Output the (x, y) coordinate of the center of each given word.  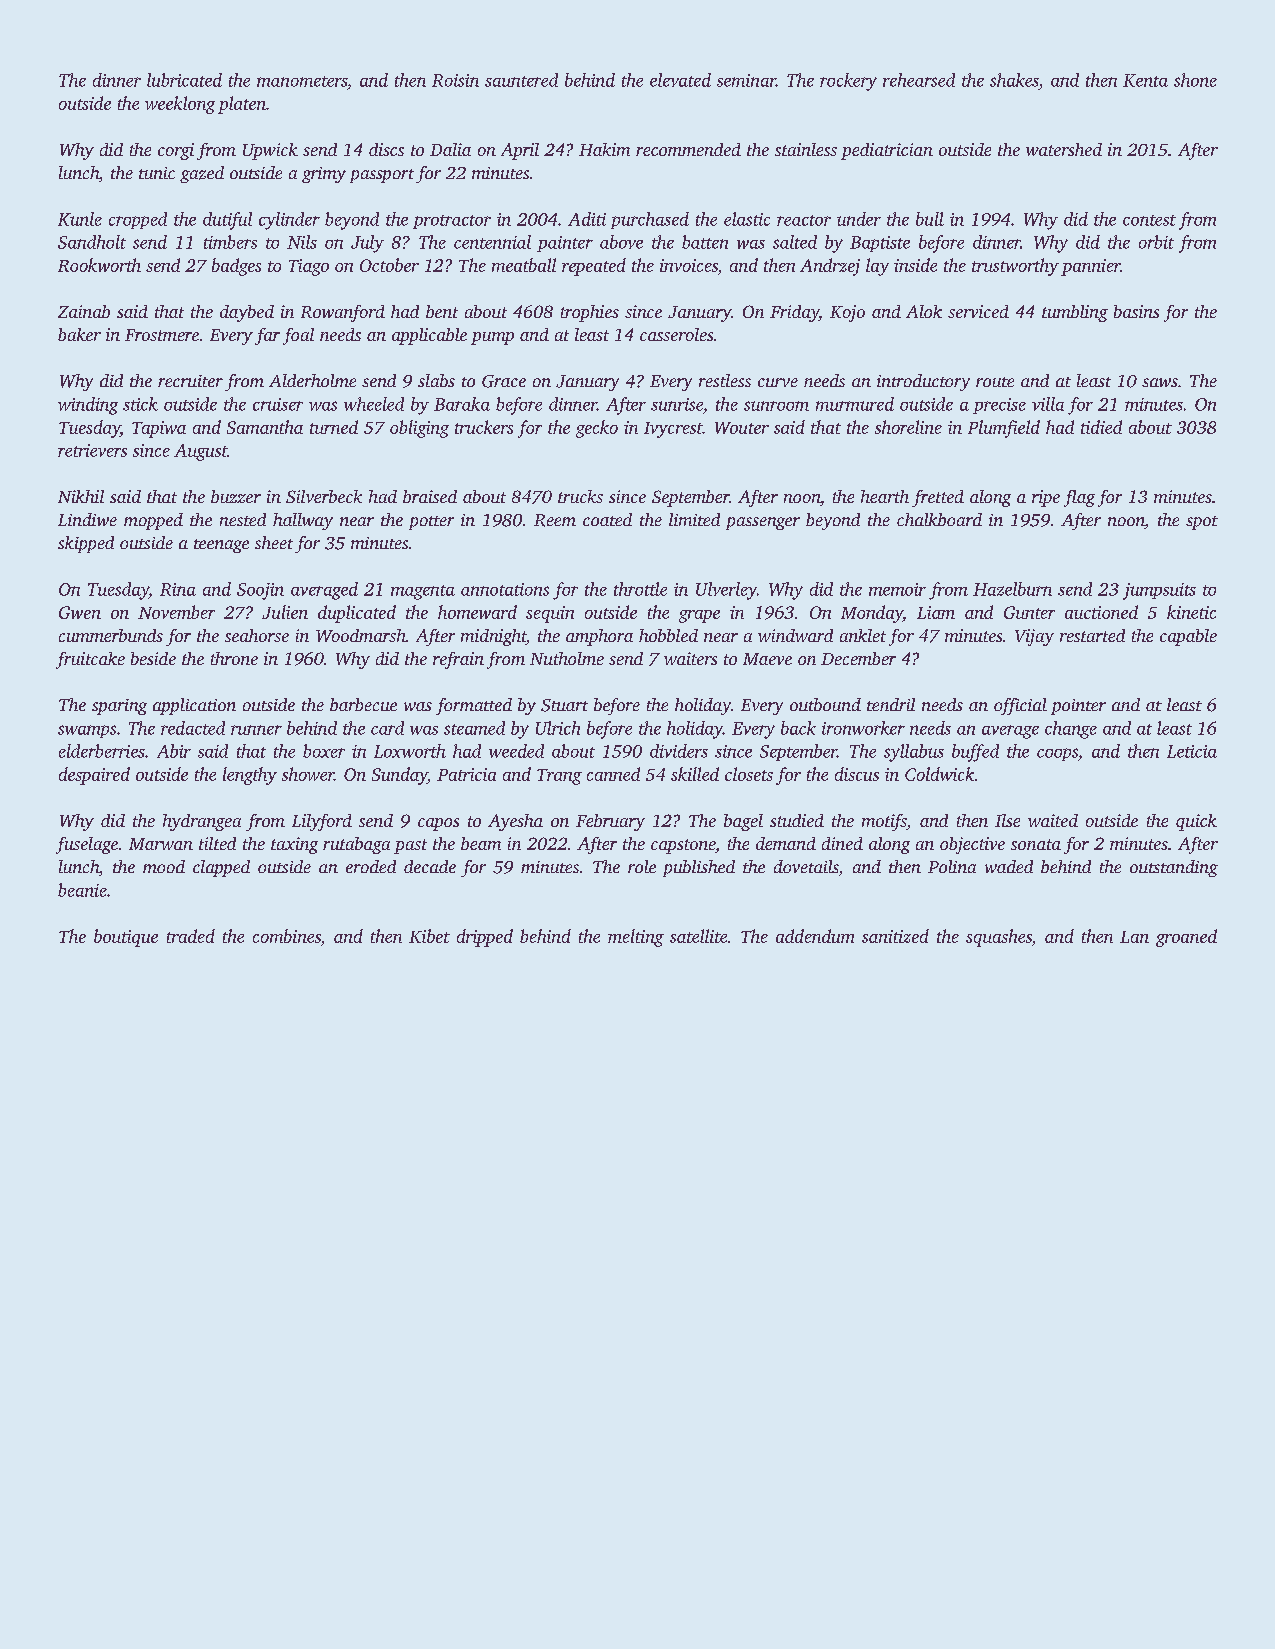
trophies (590, 313)
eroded (371, 866)
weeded (516, 751)
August (200, 452)
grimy (324, 175)
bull (930, 219)
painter (565, 244)
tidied (1101, 427)
